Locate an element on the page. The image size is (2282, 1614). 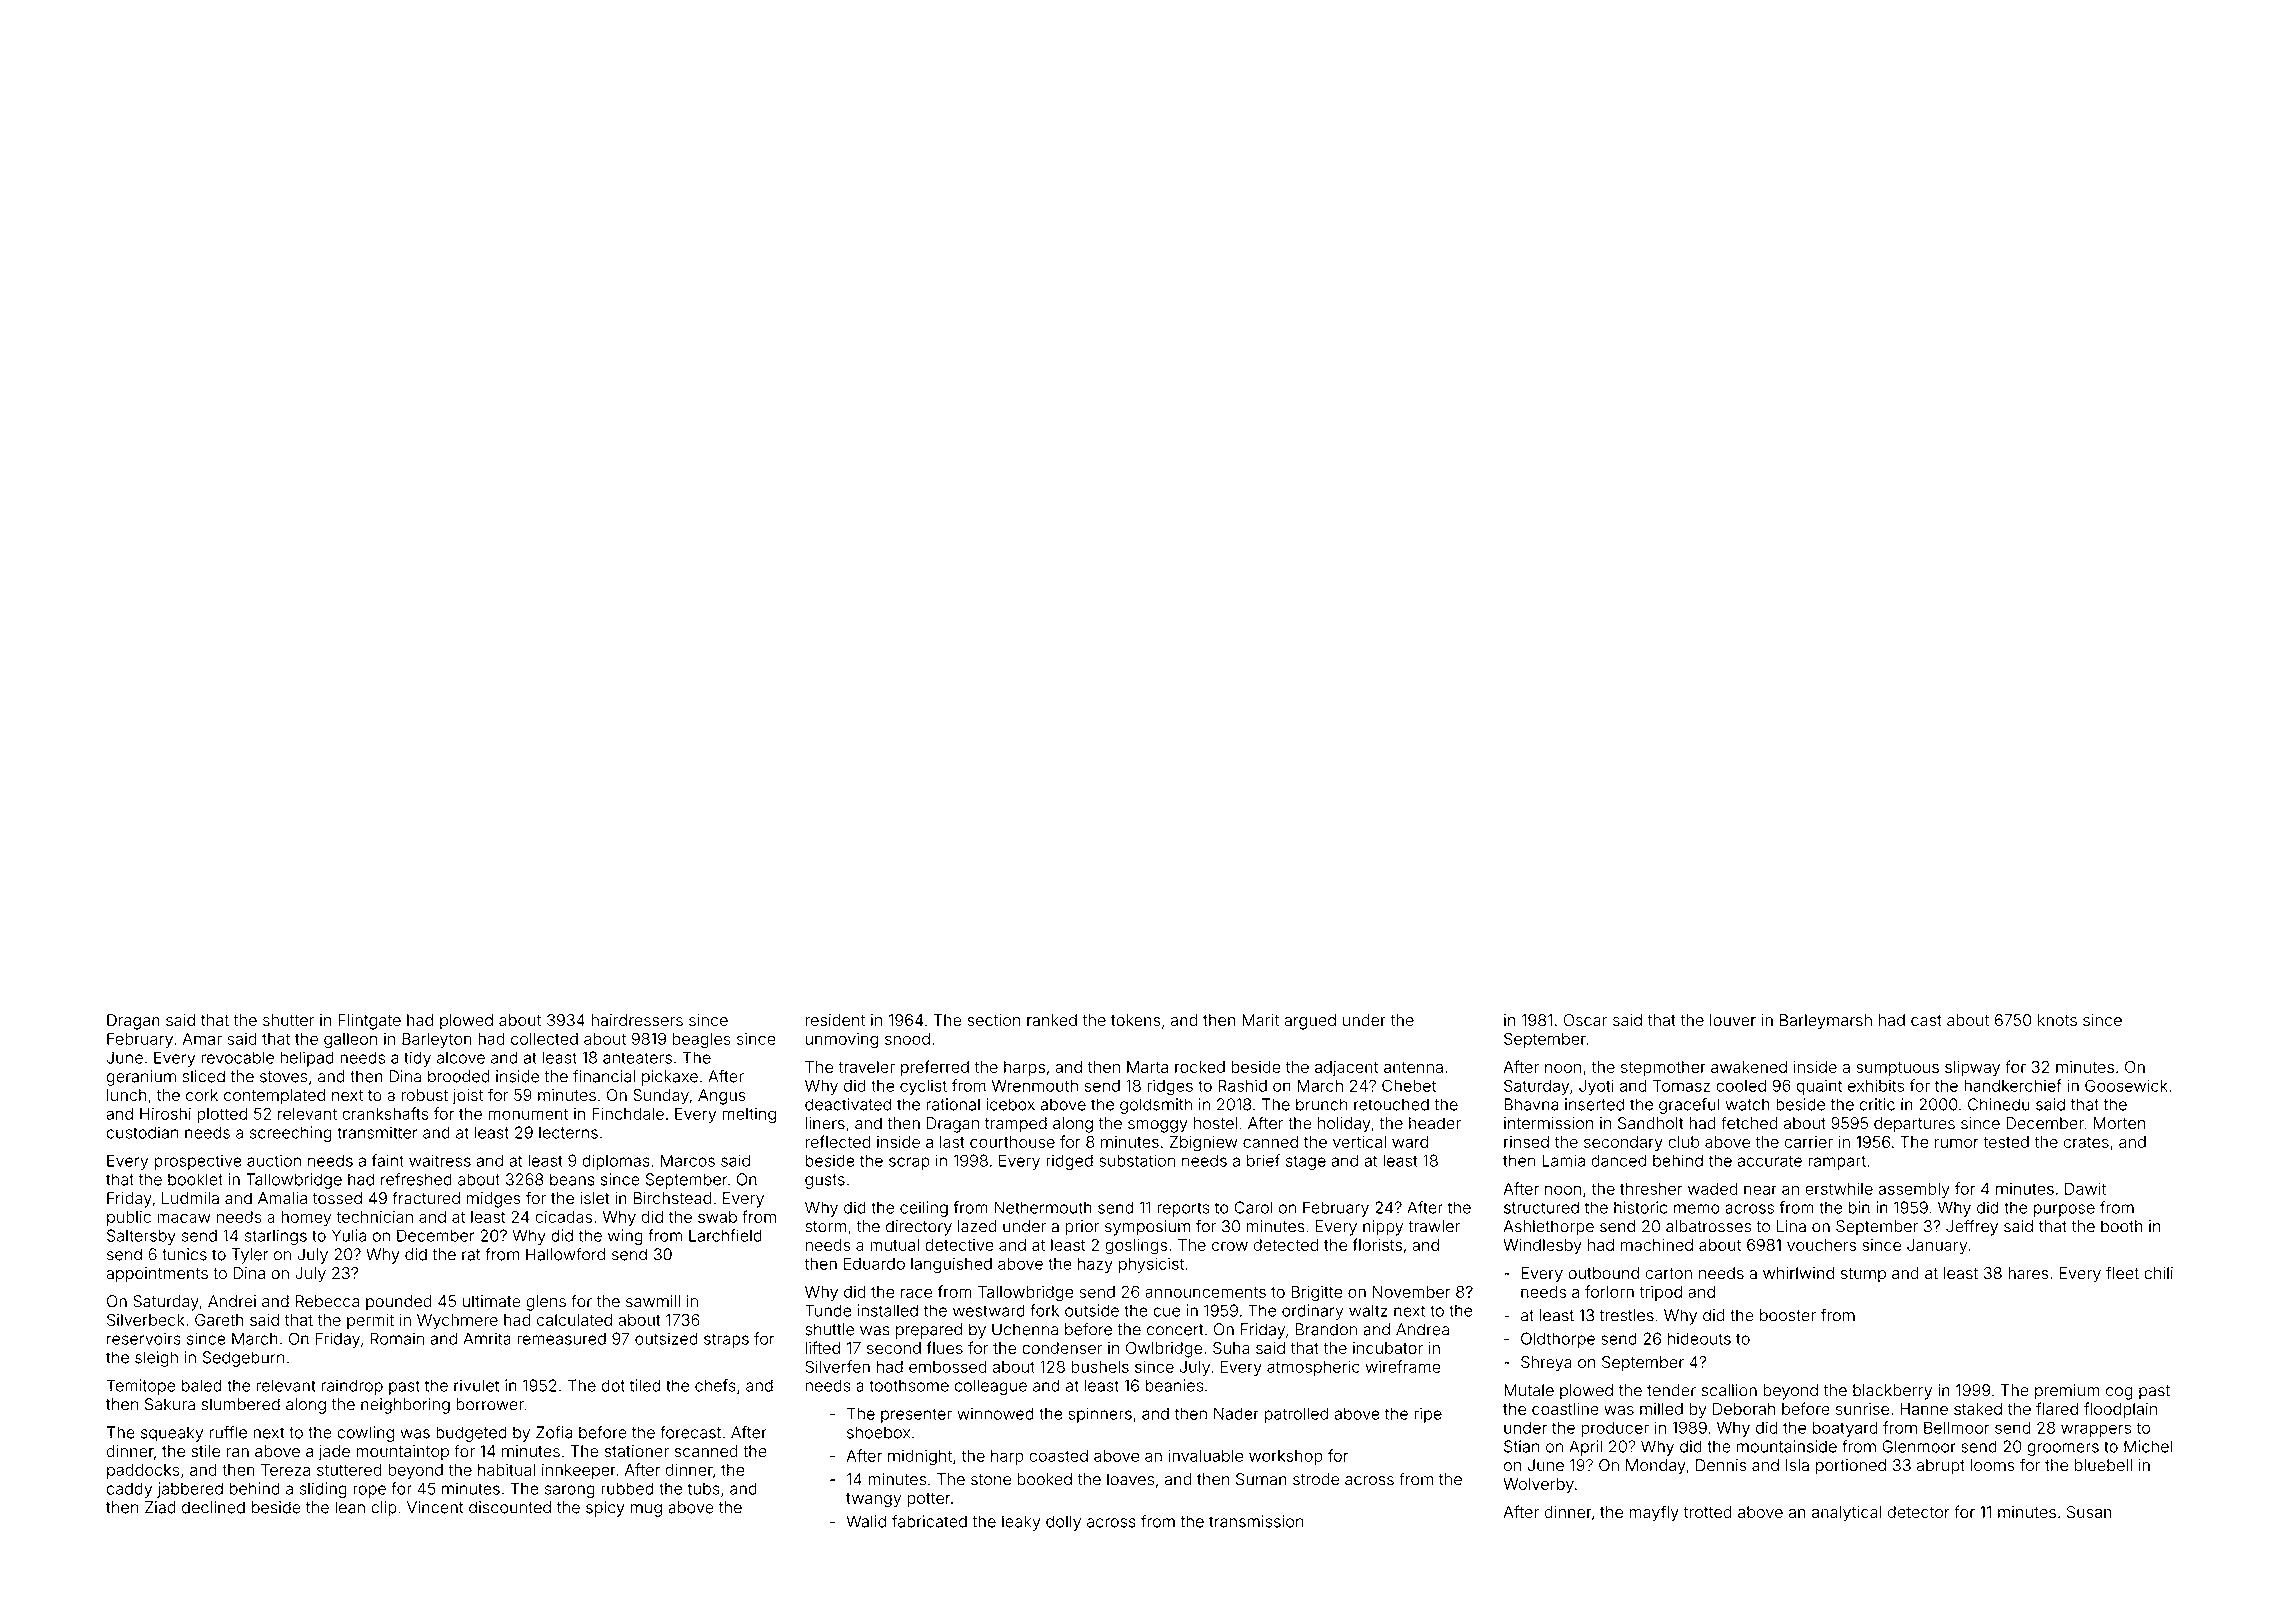
sleigh is located at coordinates (156, 1359).
